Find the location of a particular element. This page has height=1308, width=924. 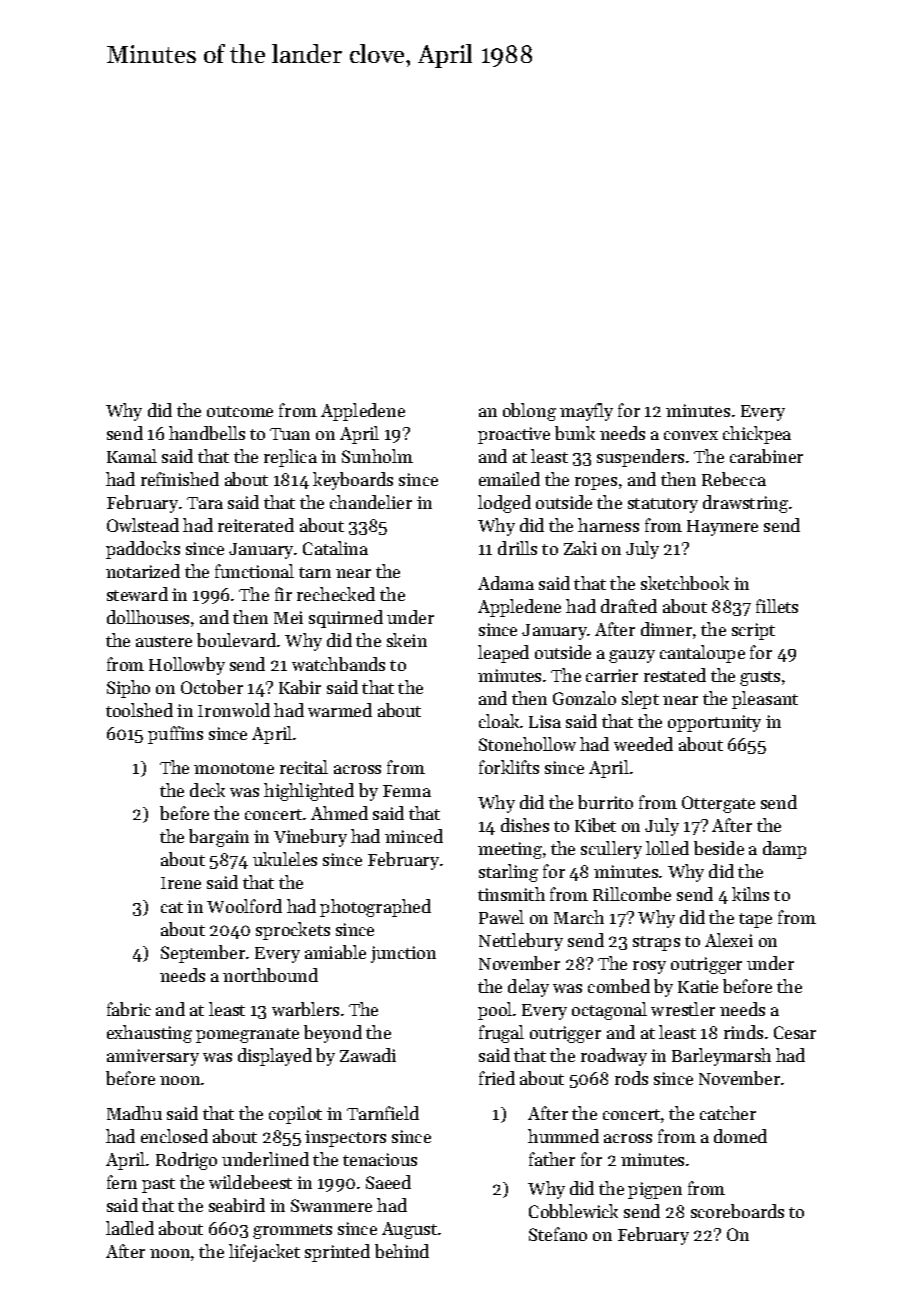

frugal is located at coordinates (501, 1034).
